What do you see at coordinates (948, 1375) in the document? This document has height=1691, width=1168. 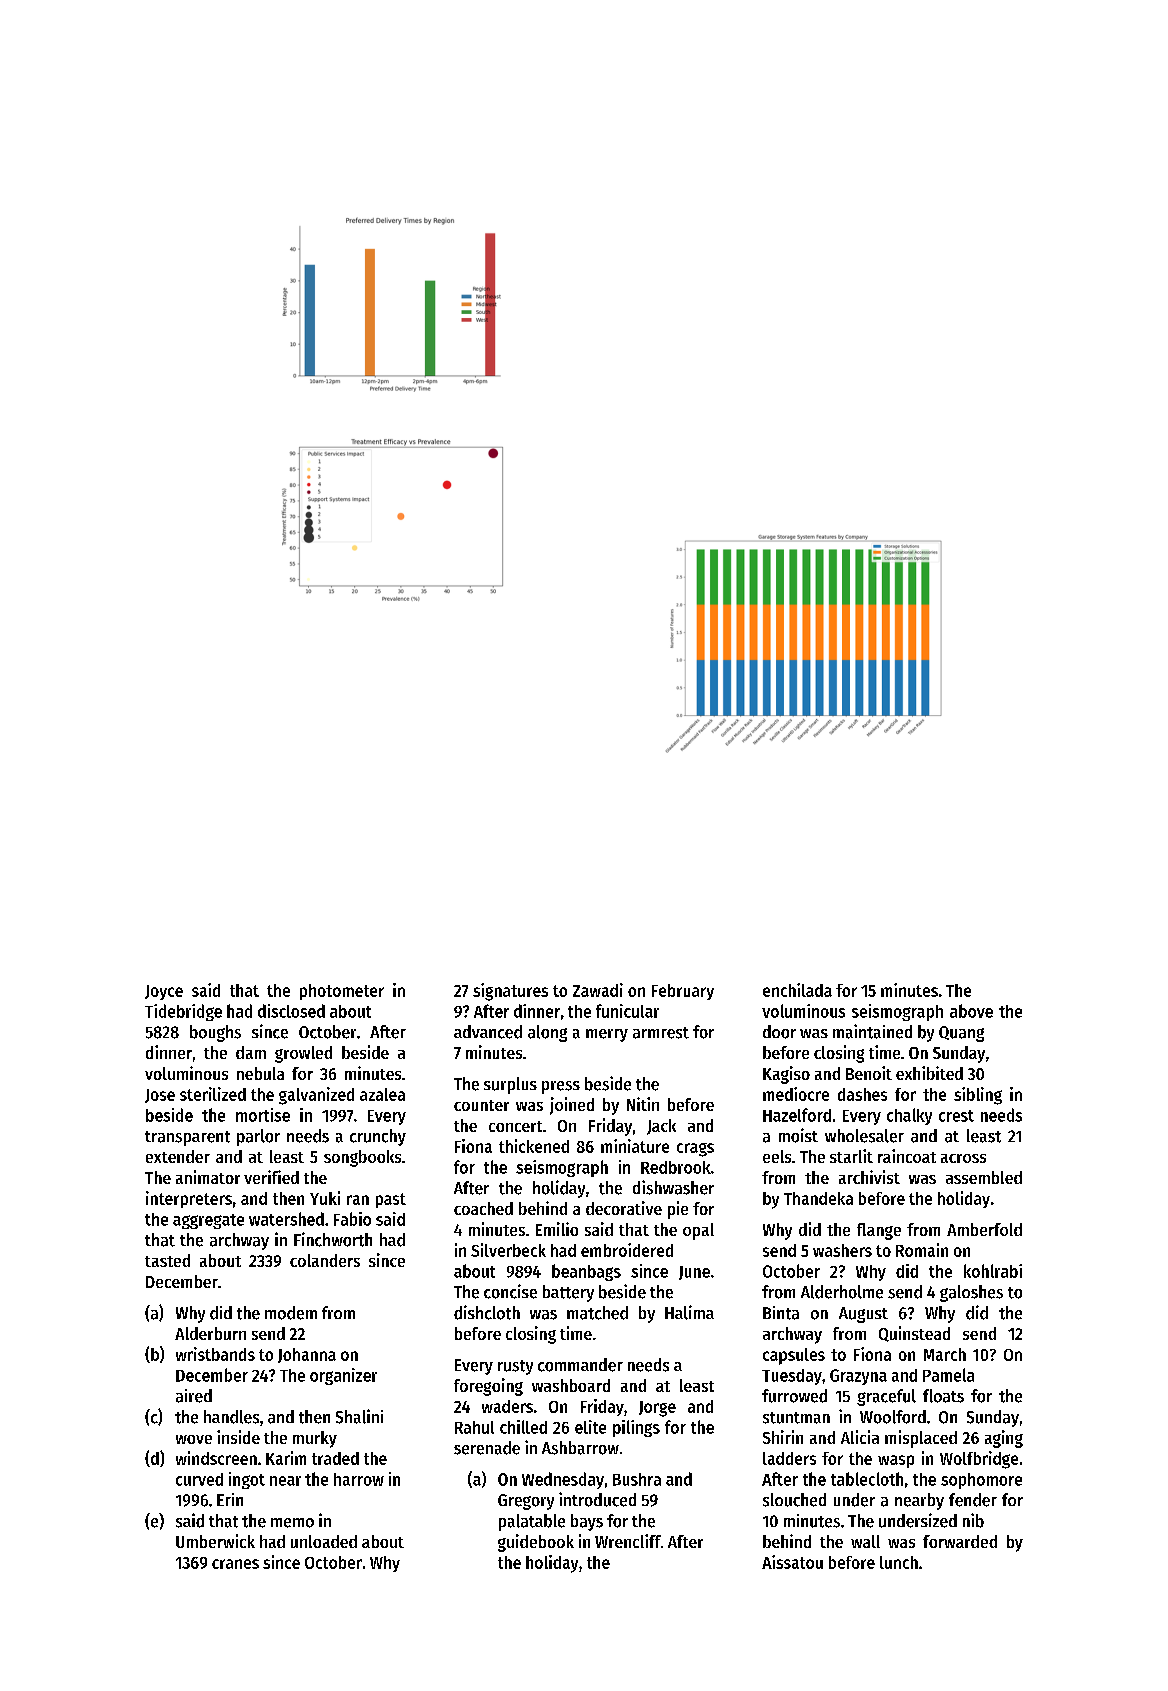 I see `Pamela` at bounding box center [948, 1375].
